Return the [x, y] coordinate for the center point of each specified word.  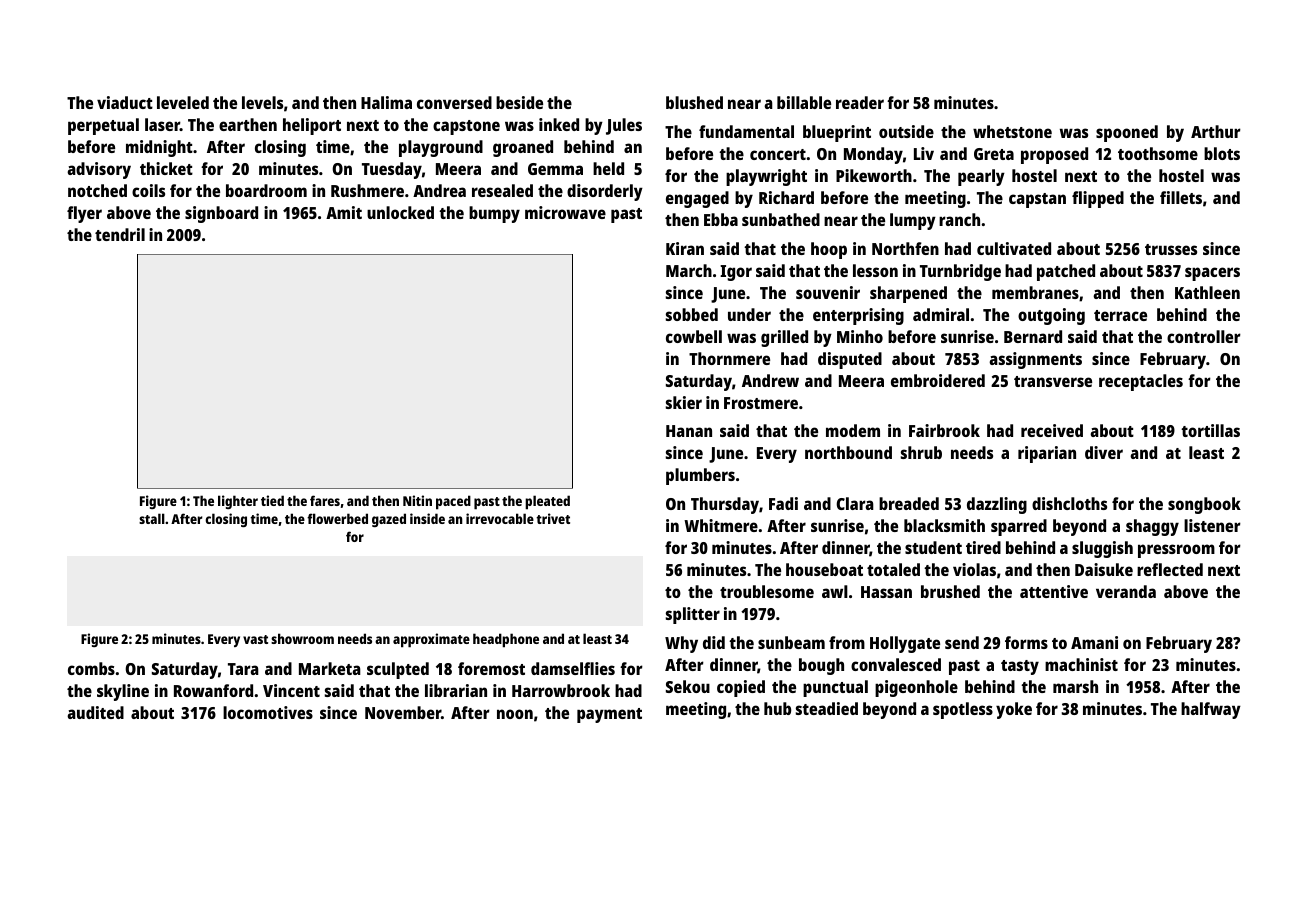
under [749, 314]
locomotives [268, 712]
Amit [344, 212]
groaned [523, 148]
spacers [1212, 274]
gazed [389, 520]
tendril [120, 234]
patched [1066, 272]
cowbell [694, 336]
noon [515, 714]
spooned [1127, 133]
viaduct [125, 102]
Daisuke [1104, 569]
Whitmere [721, 525]
